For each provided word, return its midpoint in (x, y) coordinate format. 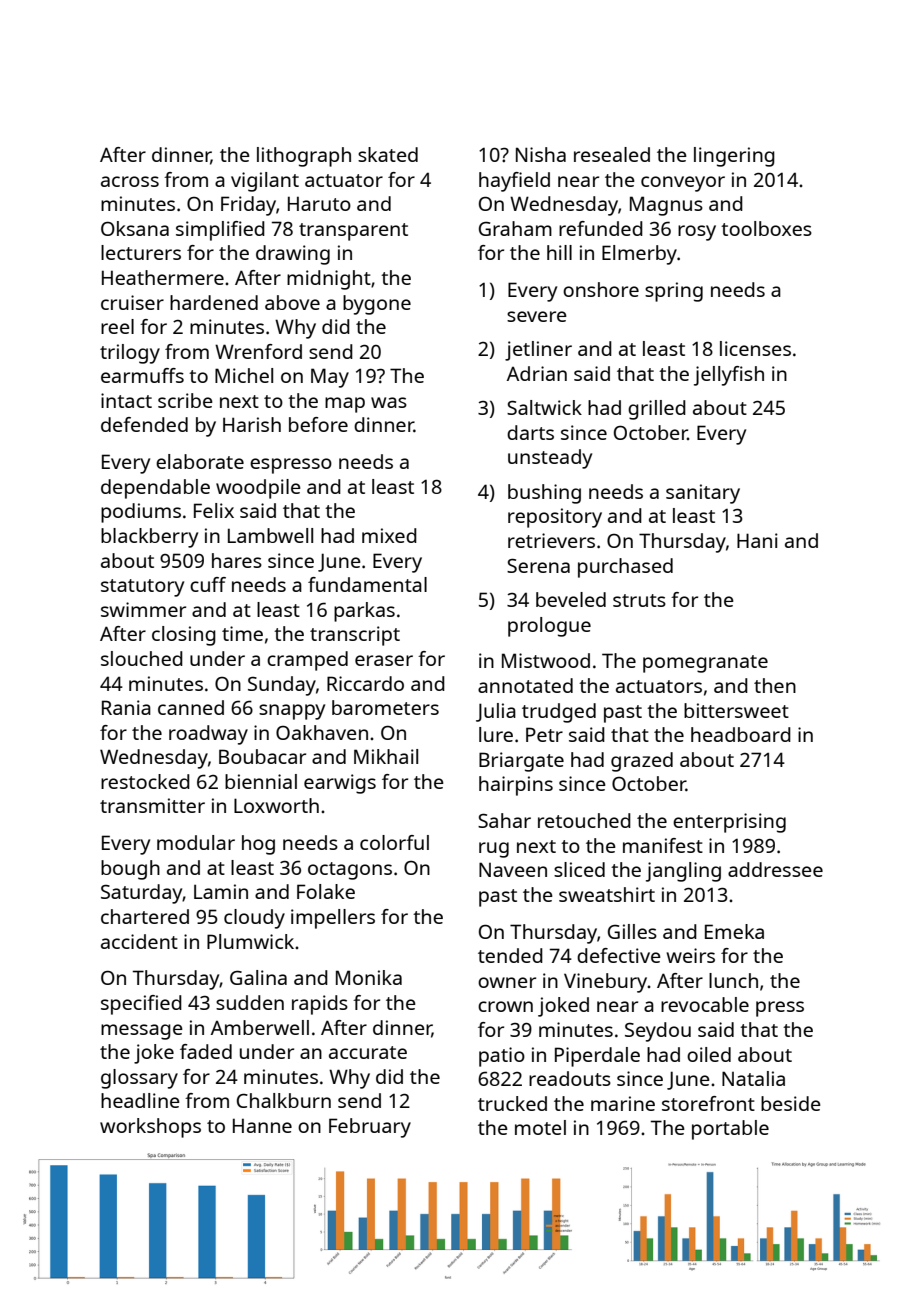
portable (730, 1130)
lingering (734, 157)
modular (196, 842)
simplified (220, 231)
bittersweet (736, 710)
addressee (775, 869)
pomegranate (705, 664)
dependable (155, 489)
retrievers (551, 540)
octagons (350, 871)
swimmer (143, 609)
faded (206, 1051)
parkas (364, 612)
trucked (512, 1103)
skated (388, 154)
